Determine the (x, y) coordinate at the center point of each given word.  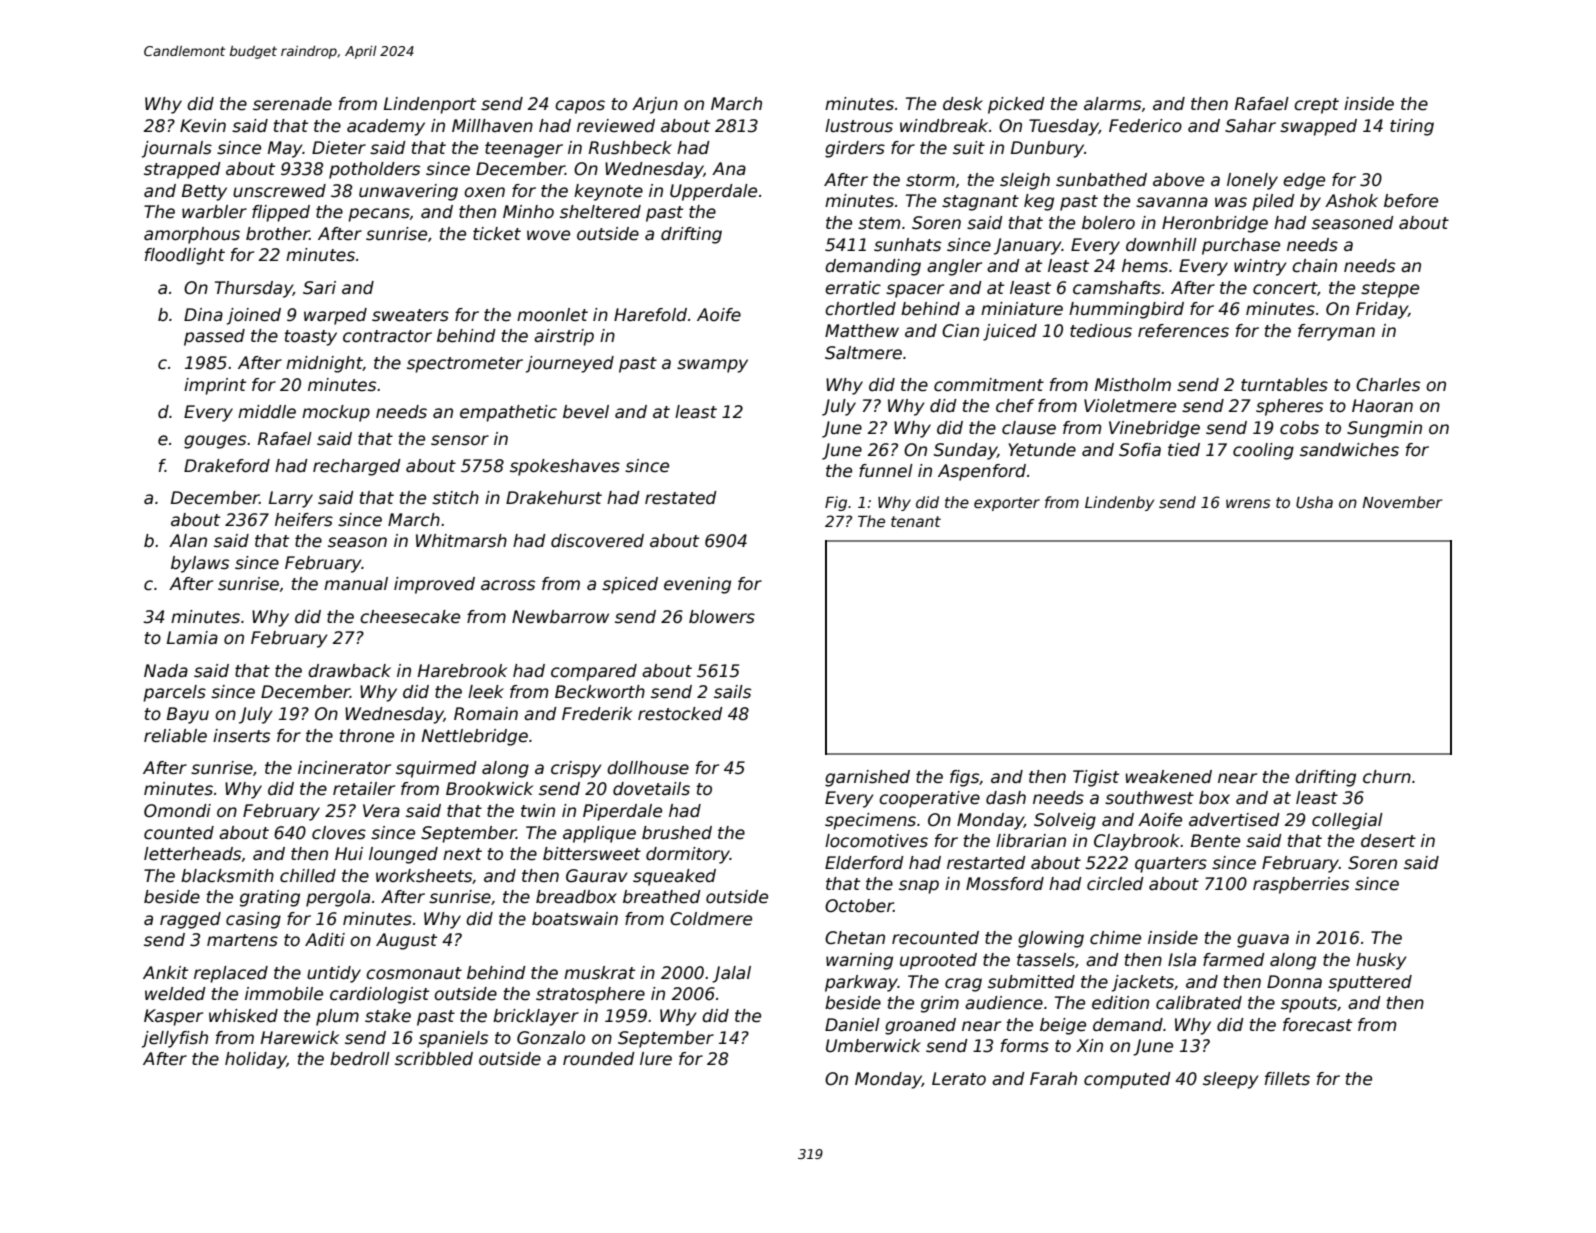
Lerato (959, 1079)
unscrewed (279, 191)
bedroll (360, 1059)
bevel (586, 412)
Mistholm (1133, 385)
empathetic (508, 413)
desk (963, 104)
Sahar (1250, 126)
